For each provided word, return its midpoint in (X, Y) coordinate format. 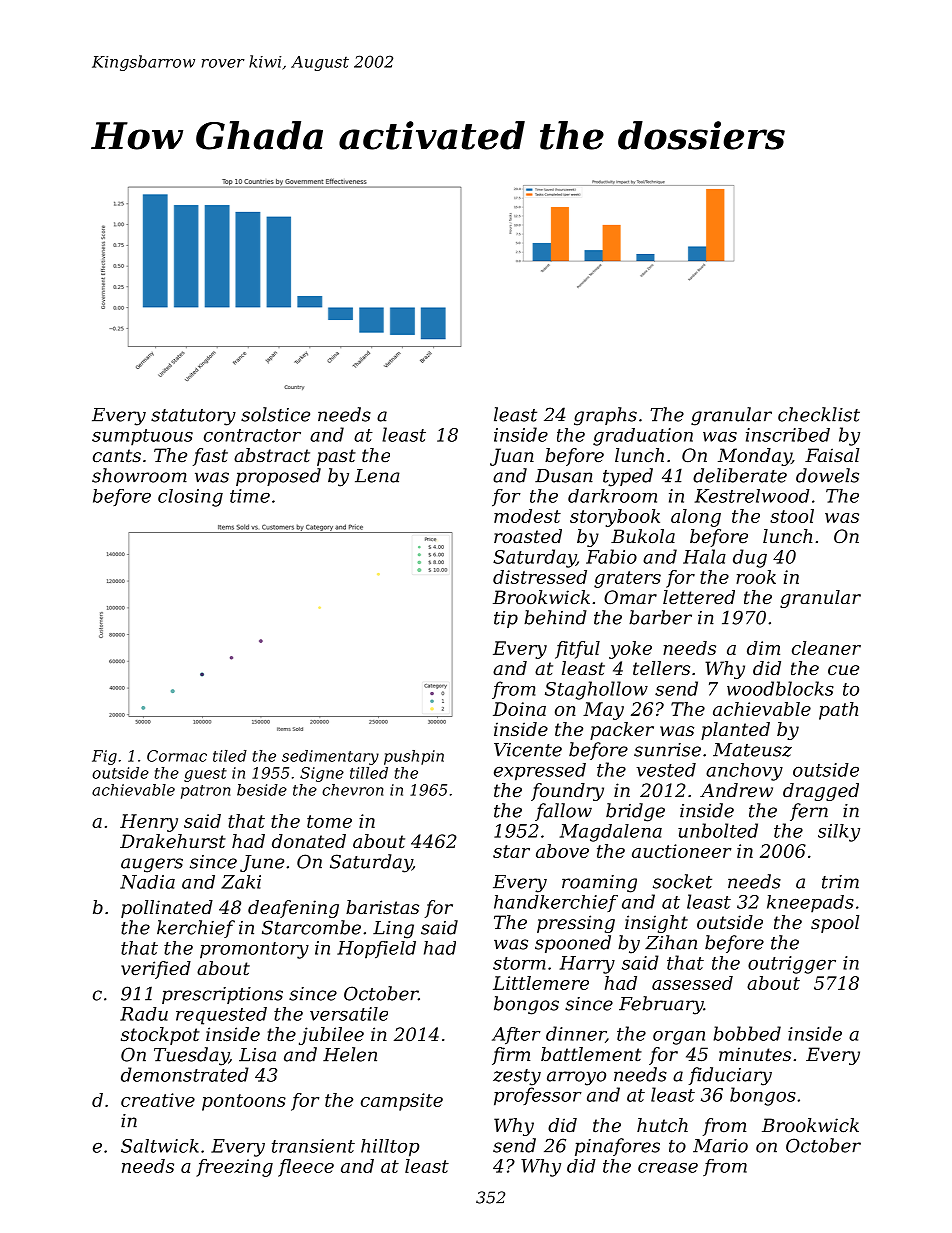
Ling (393, 930)
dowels (827, 475)
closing (190, 498)
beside (262, 790)
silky (839, 833)
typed (628, 477)
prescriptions (222, 995)
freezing (234, 1168)
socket (682, 881)
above (562, 851)
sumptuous (142, 437)
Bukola (643, 536)
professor (538, 1096)
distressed (540, 577)
